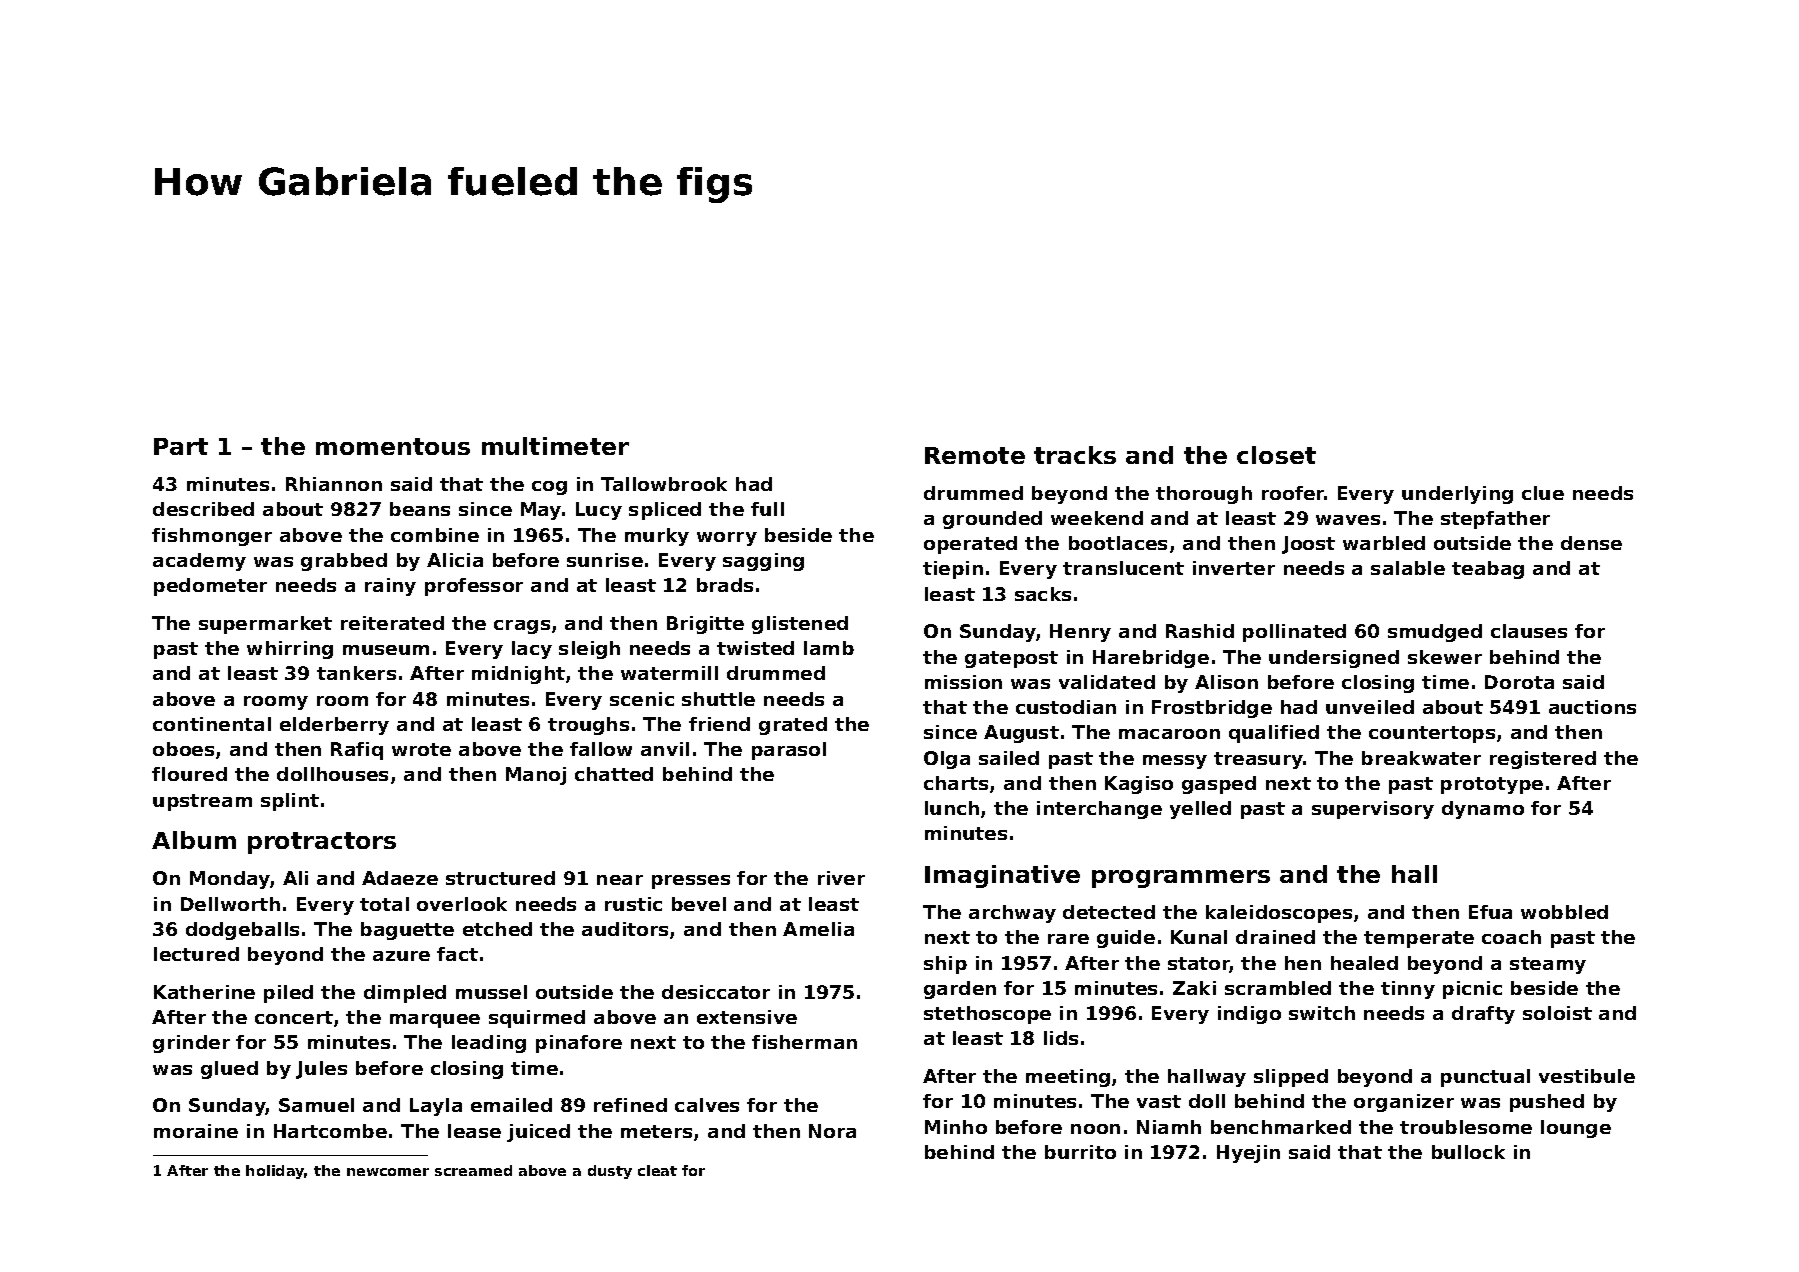  What do you see at coordinates (242, 931) in the screenshot?
I see `dodgeballs` at bounding box center [242, 931].
